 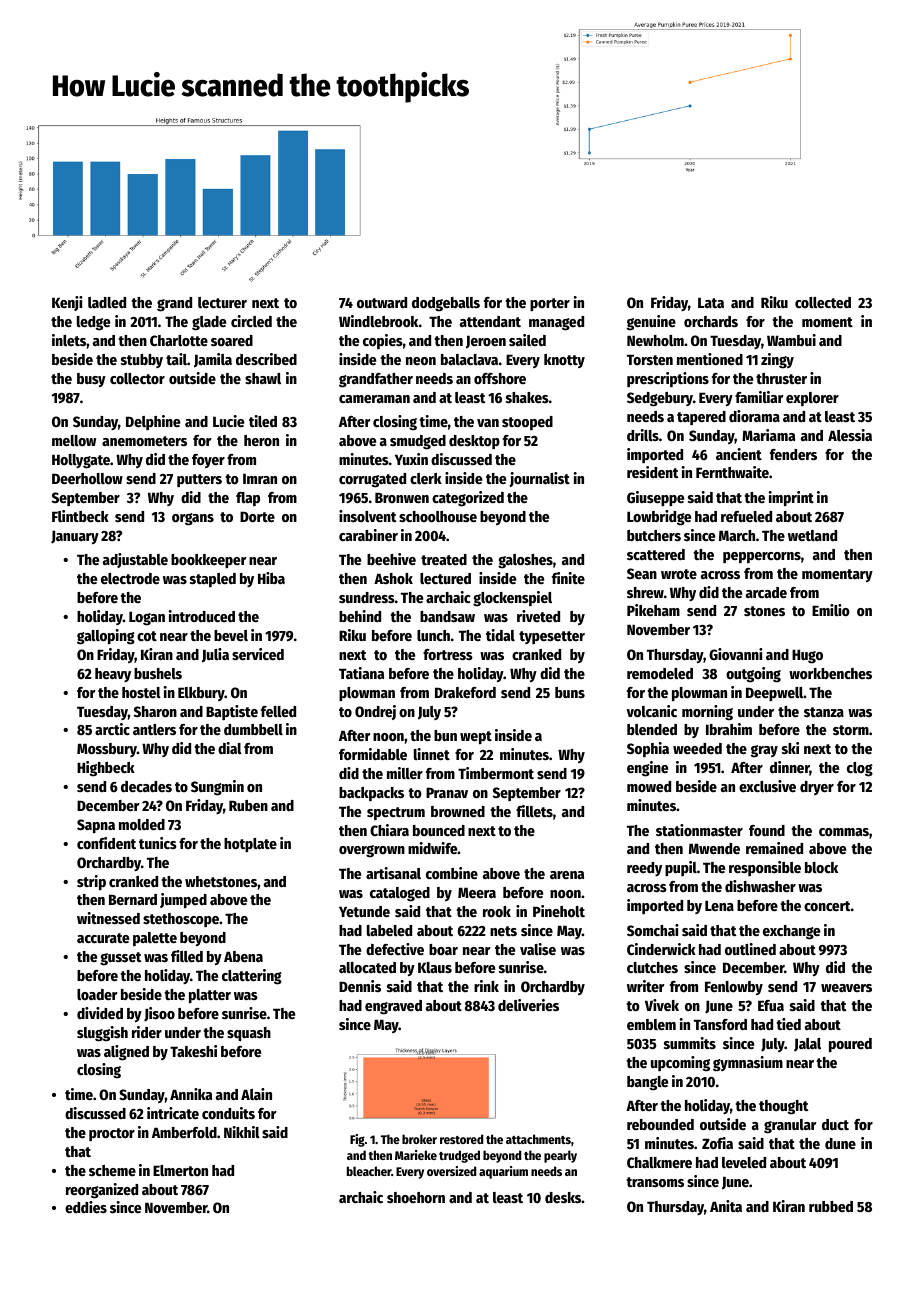 What do you see at coordinates (96, 826) in the screenshot?
I see `Sapna` at bounding box center [96, 826].
